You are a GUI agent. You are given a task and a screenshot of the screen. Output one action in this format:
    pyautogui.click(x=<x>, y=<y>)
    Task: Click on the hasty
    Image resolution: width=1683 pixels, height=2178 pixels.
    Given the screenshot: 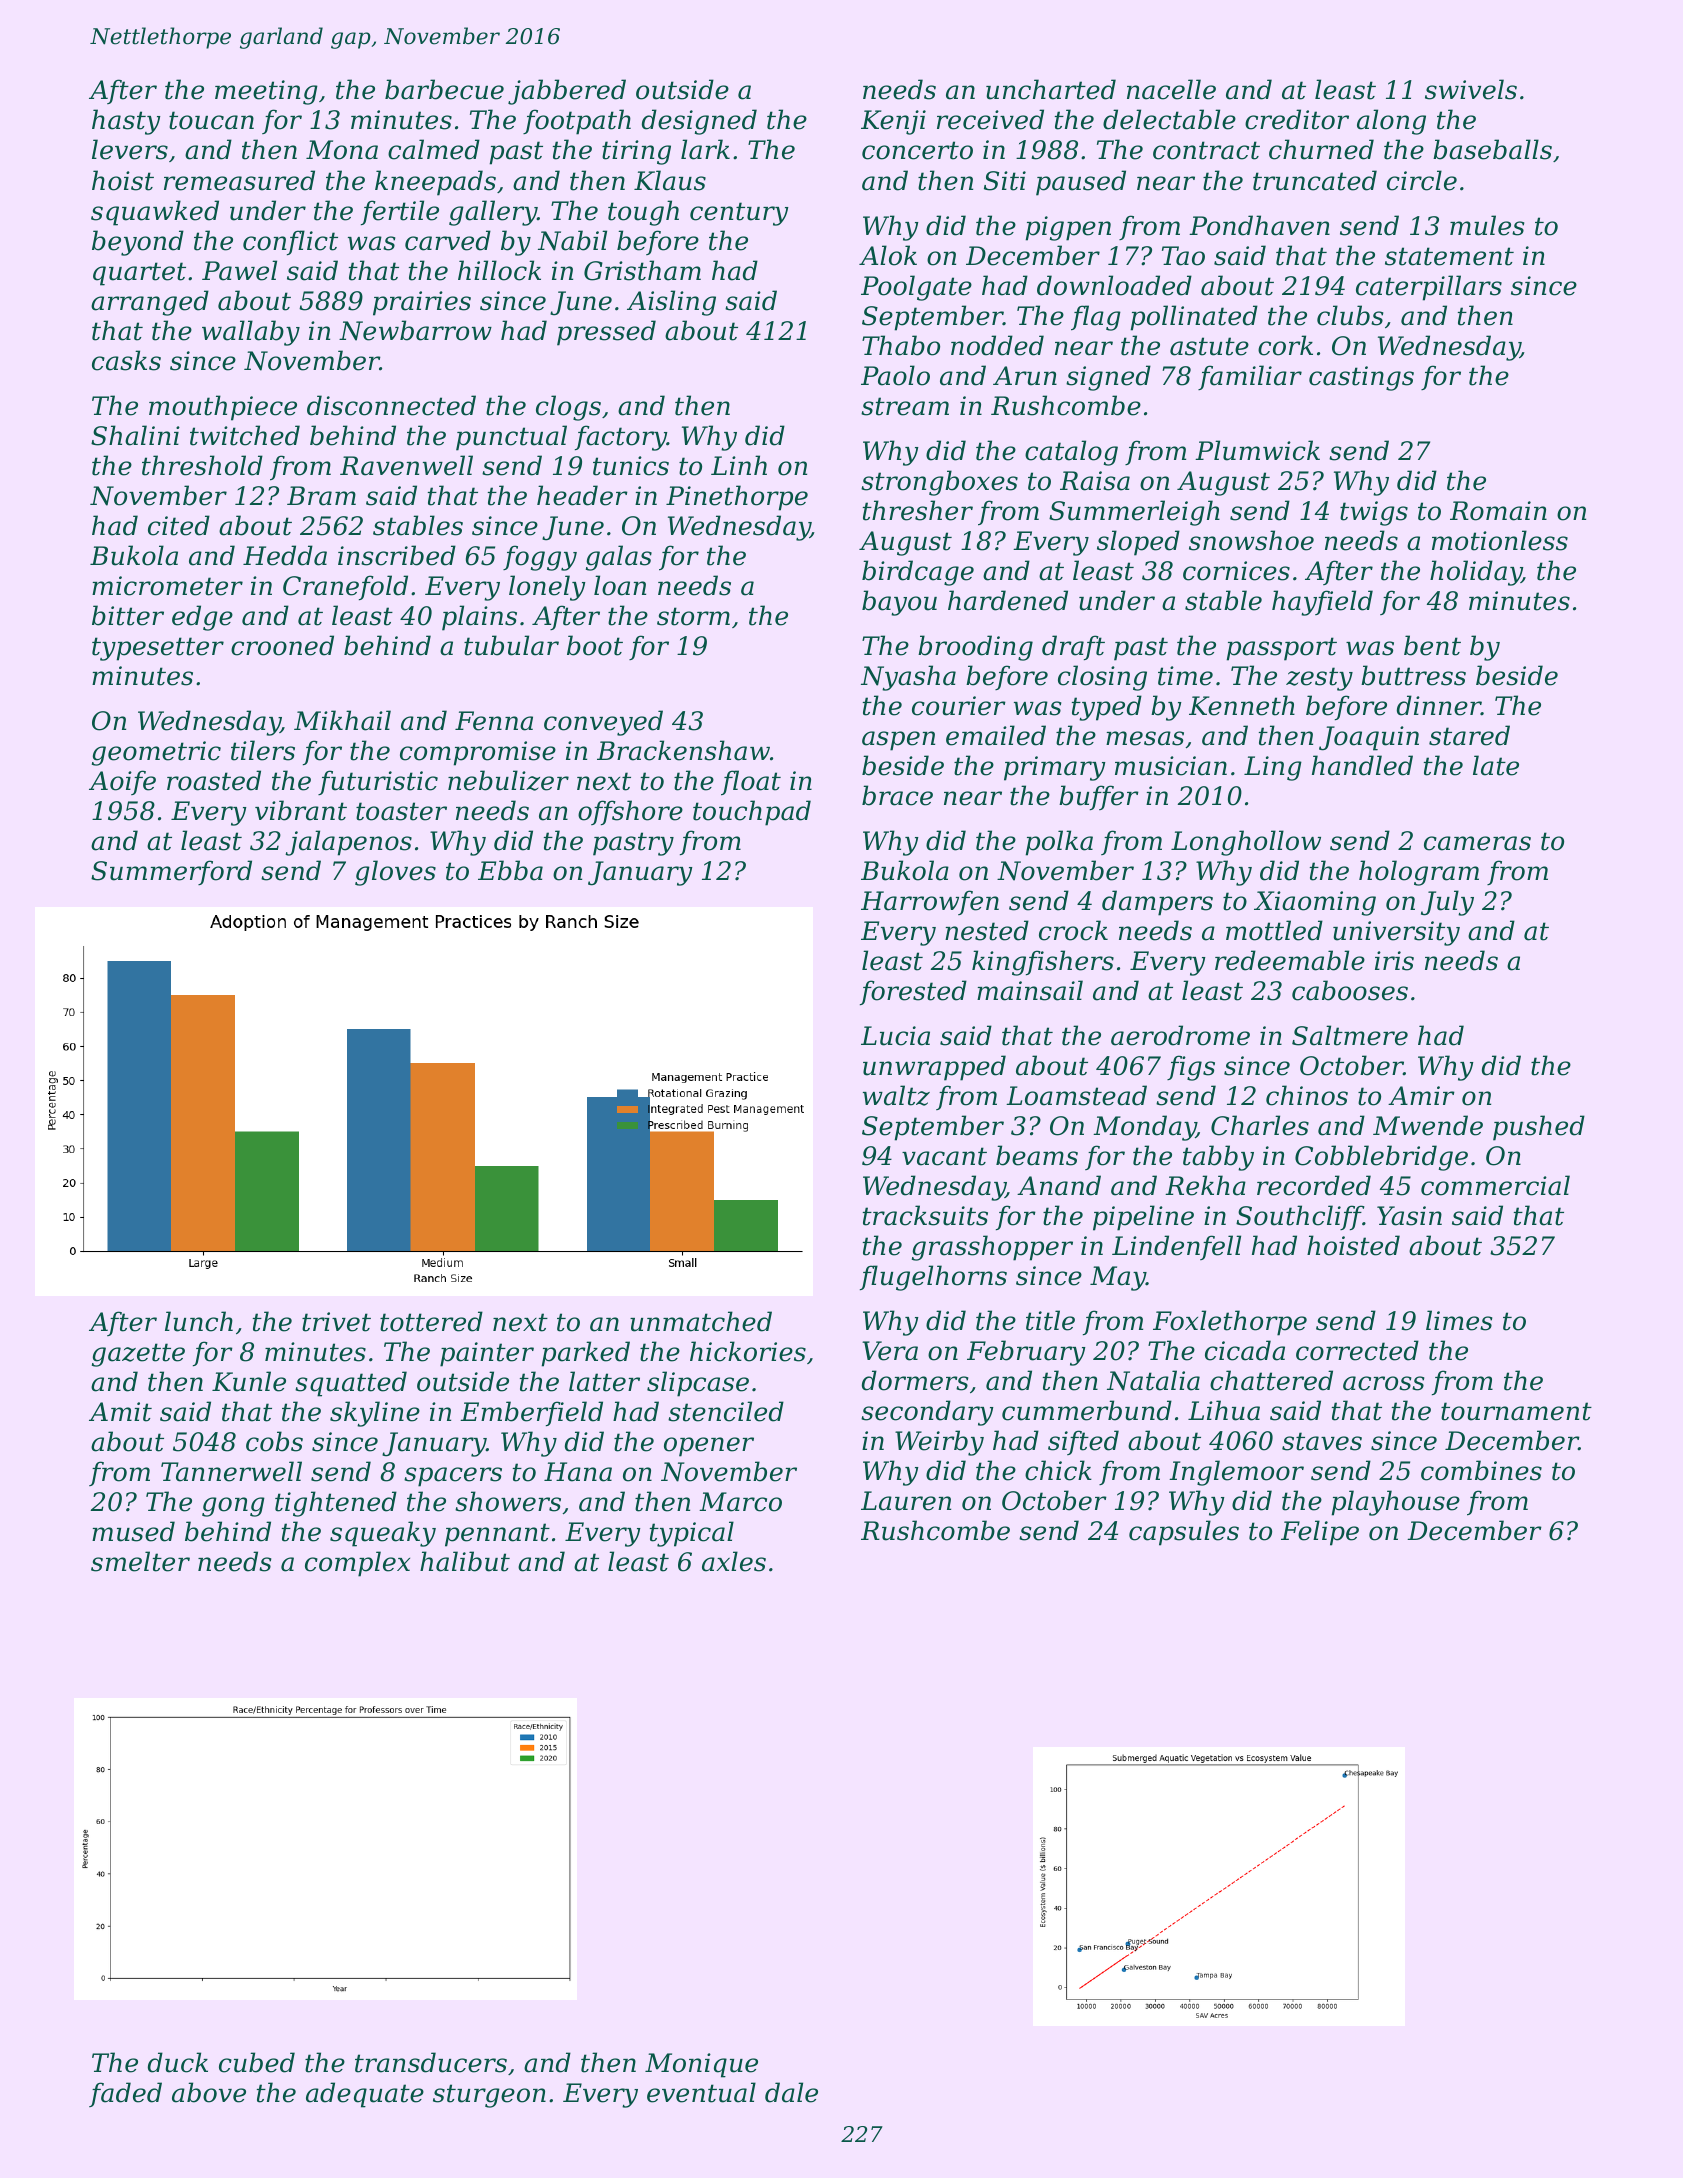 What is the action you would take?
    pyautogui.click(x=126, y=122)
